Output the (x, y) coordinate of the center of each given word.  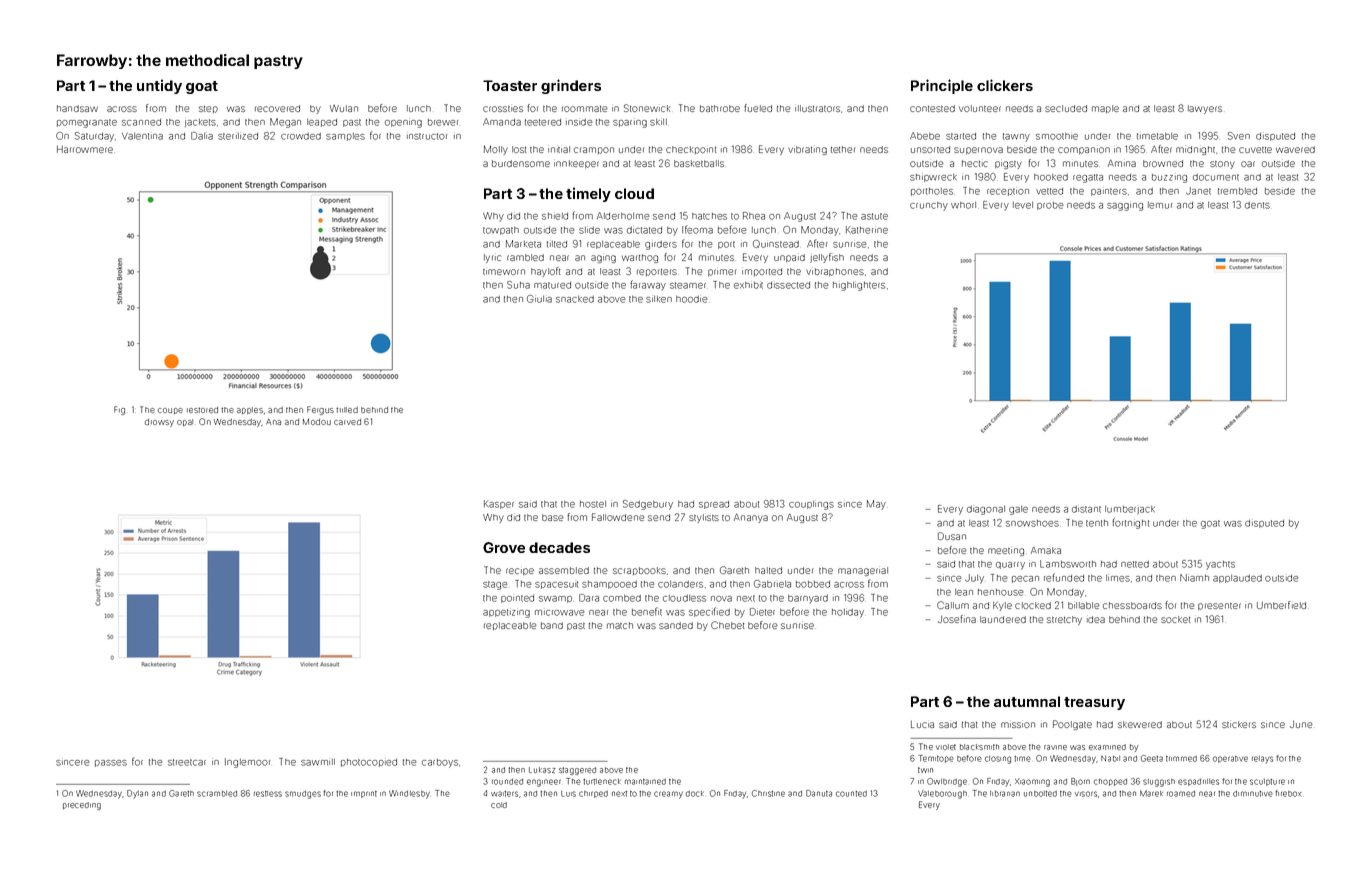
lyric (492, 258)
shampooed (609, 585)
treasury (1094, 703)
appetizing (506, 613)
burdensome (521, 163)
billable (1084, 605)
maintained (645, 782)
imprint (364, 794)
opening (403, 124)
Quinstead (776, 244)
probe (1050, 206)
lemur (1160, 205)
